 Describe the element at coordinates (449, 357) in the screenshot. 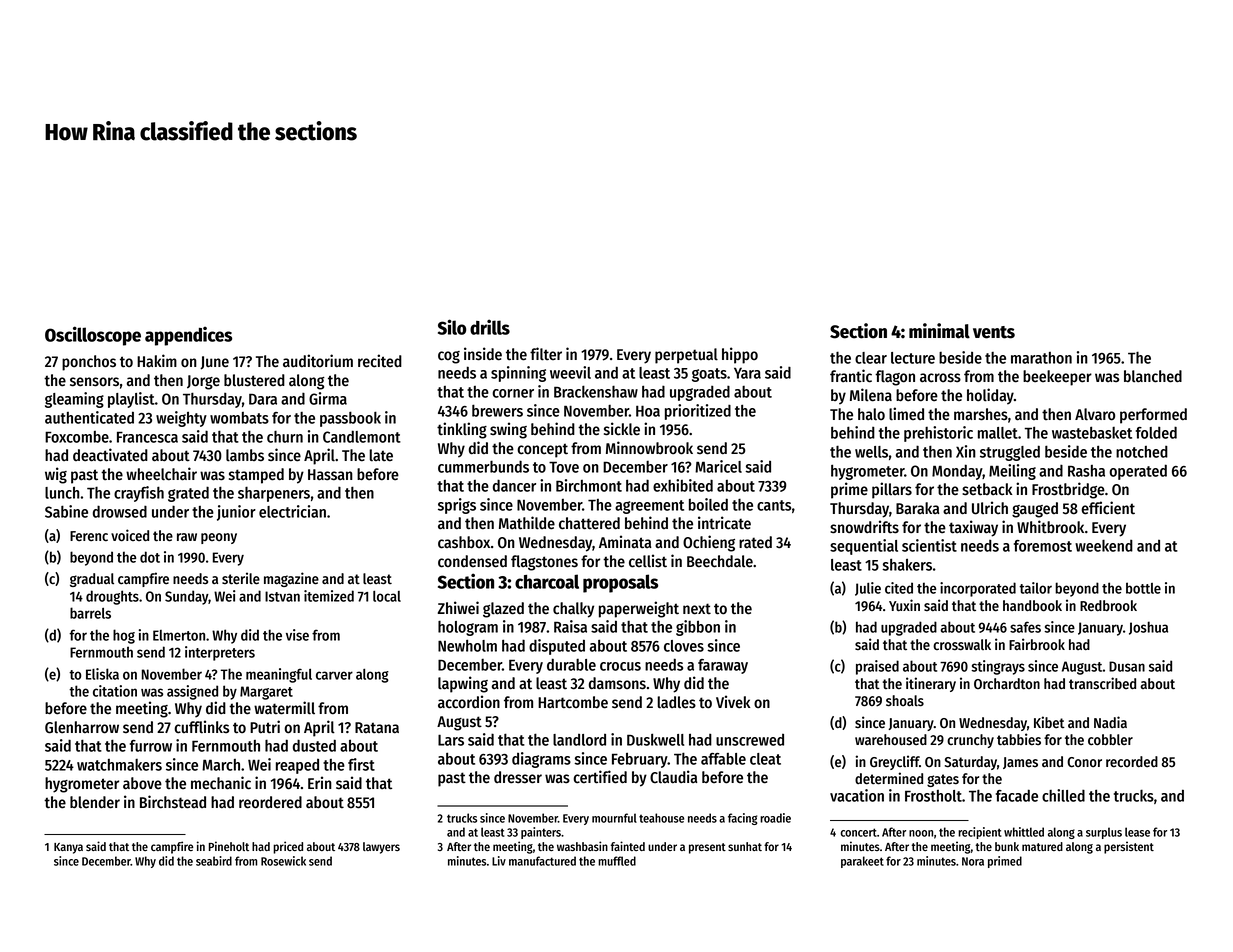

I see `cog` at that location.
